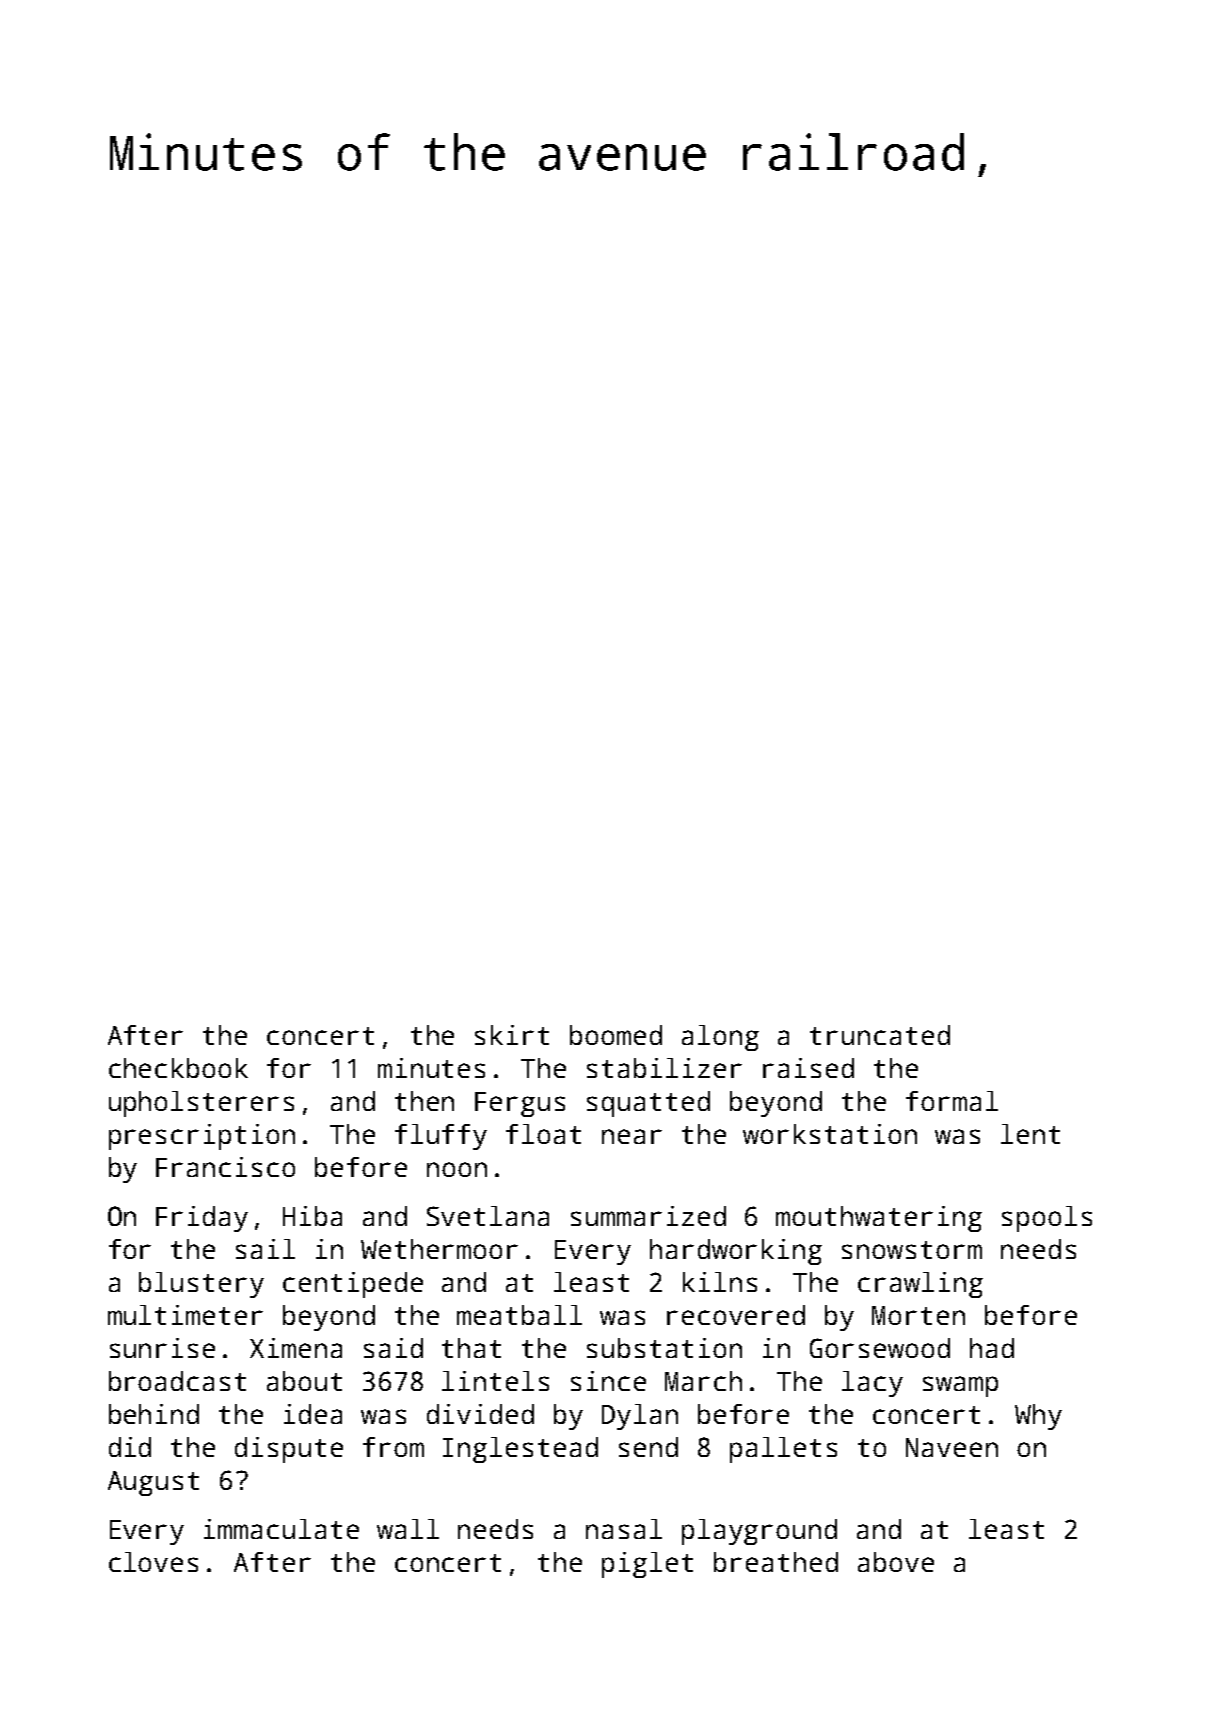 This document has height=1721, width=1217. Describe the element at coordinates (648, 1216) in the document. I see `summarized` at that location.
